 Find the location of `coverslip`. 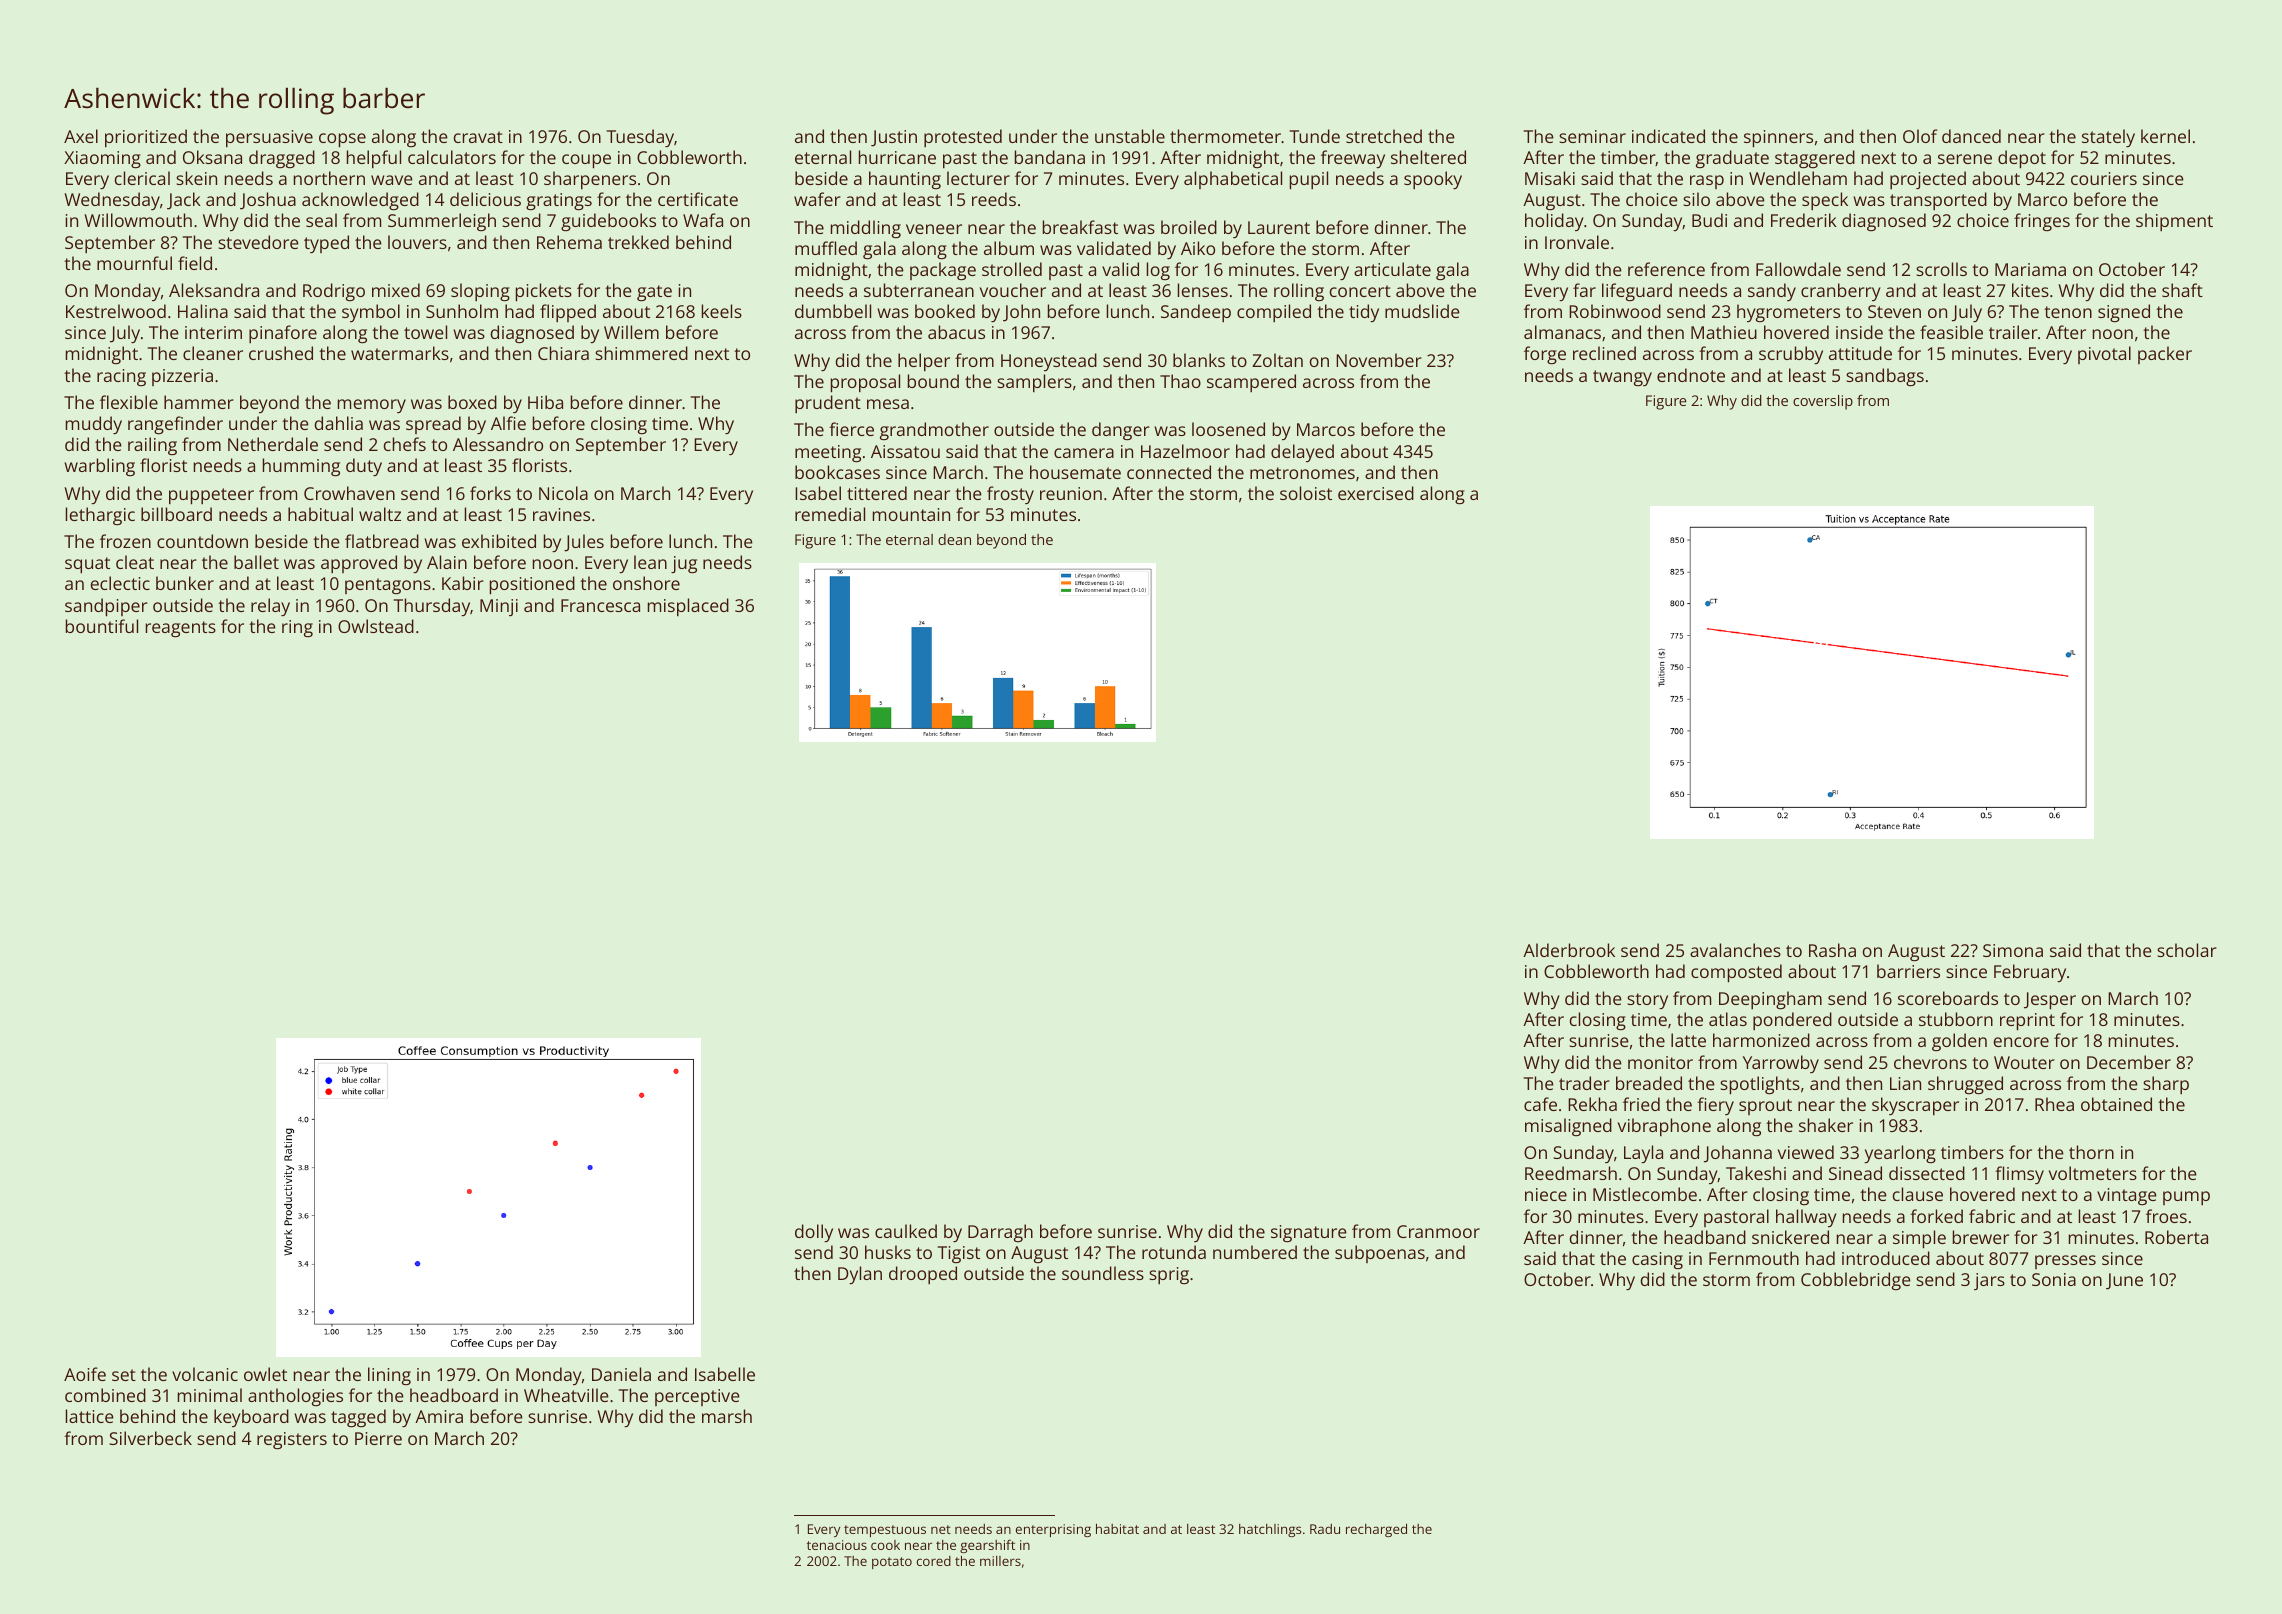

coverslip is located at coordinates (1823, 402).
